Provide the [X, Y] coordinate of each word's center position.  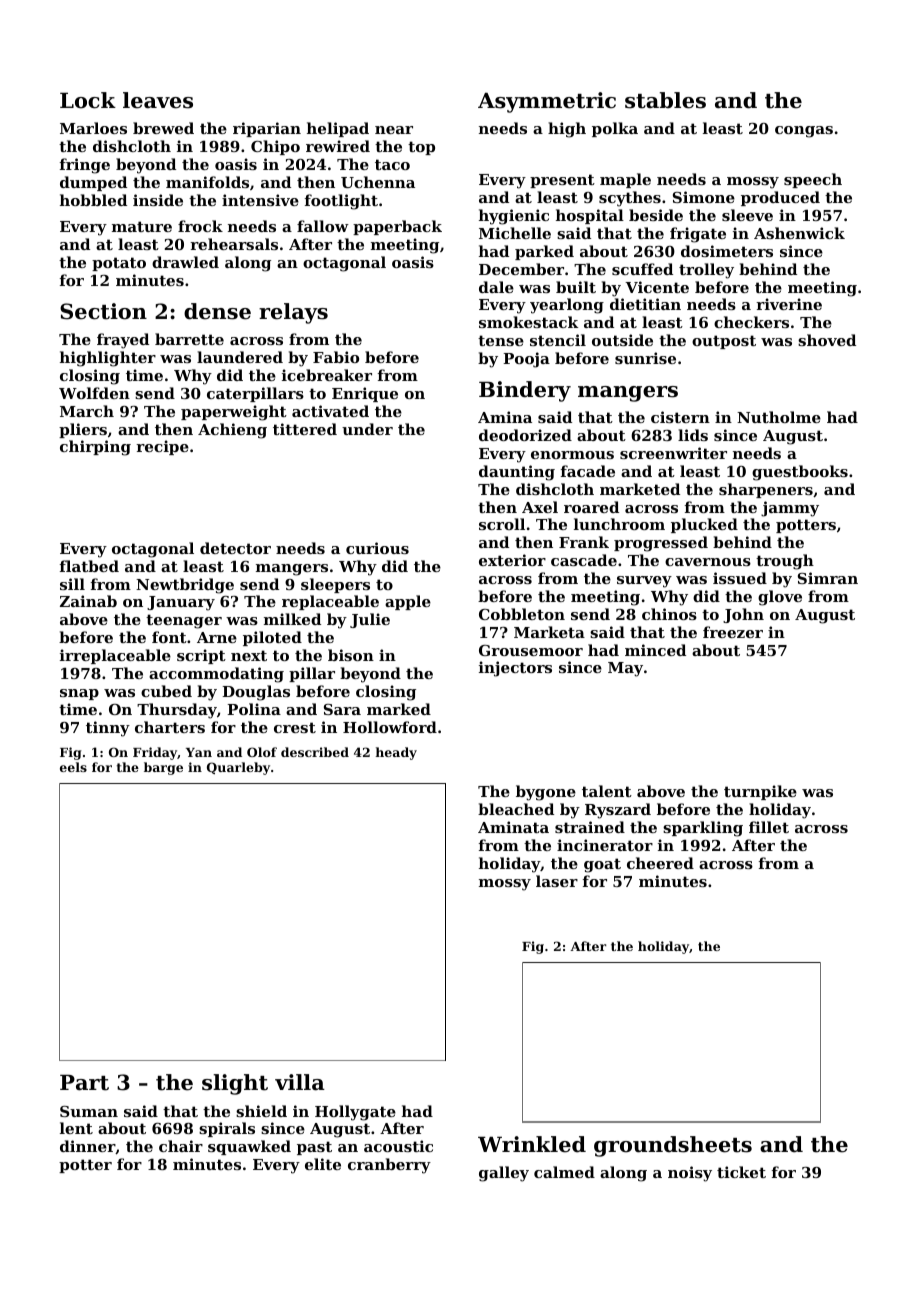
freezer [733, 632]
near [394, 130]
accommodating [216, 675]
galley [504, 1174]
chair [181, 1146]
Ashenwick [799, 233]
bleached [516, 809]
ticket [741, 1172]
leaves [158, 100]
